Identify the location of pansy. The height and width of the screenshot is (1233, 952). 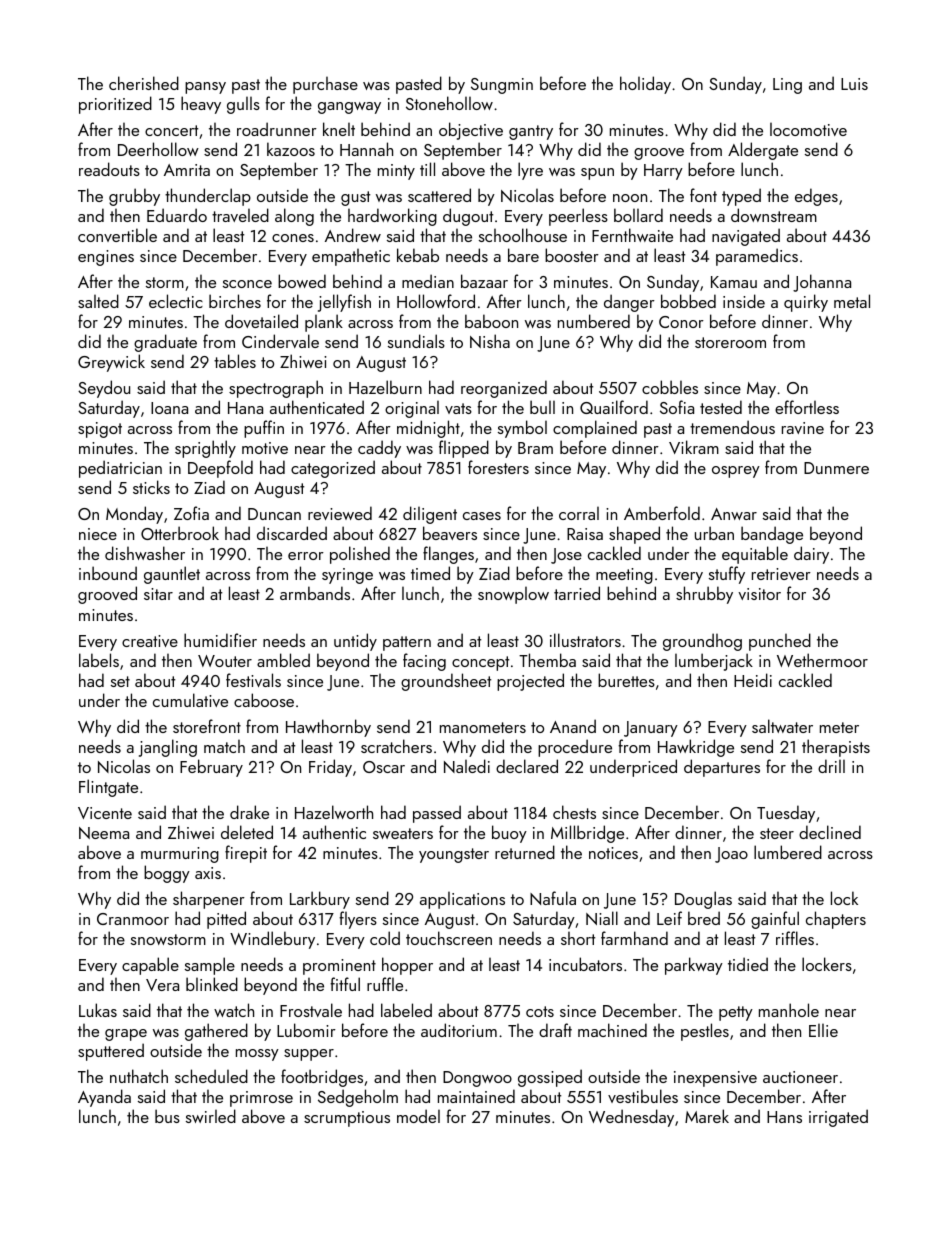
(205, 88).
